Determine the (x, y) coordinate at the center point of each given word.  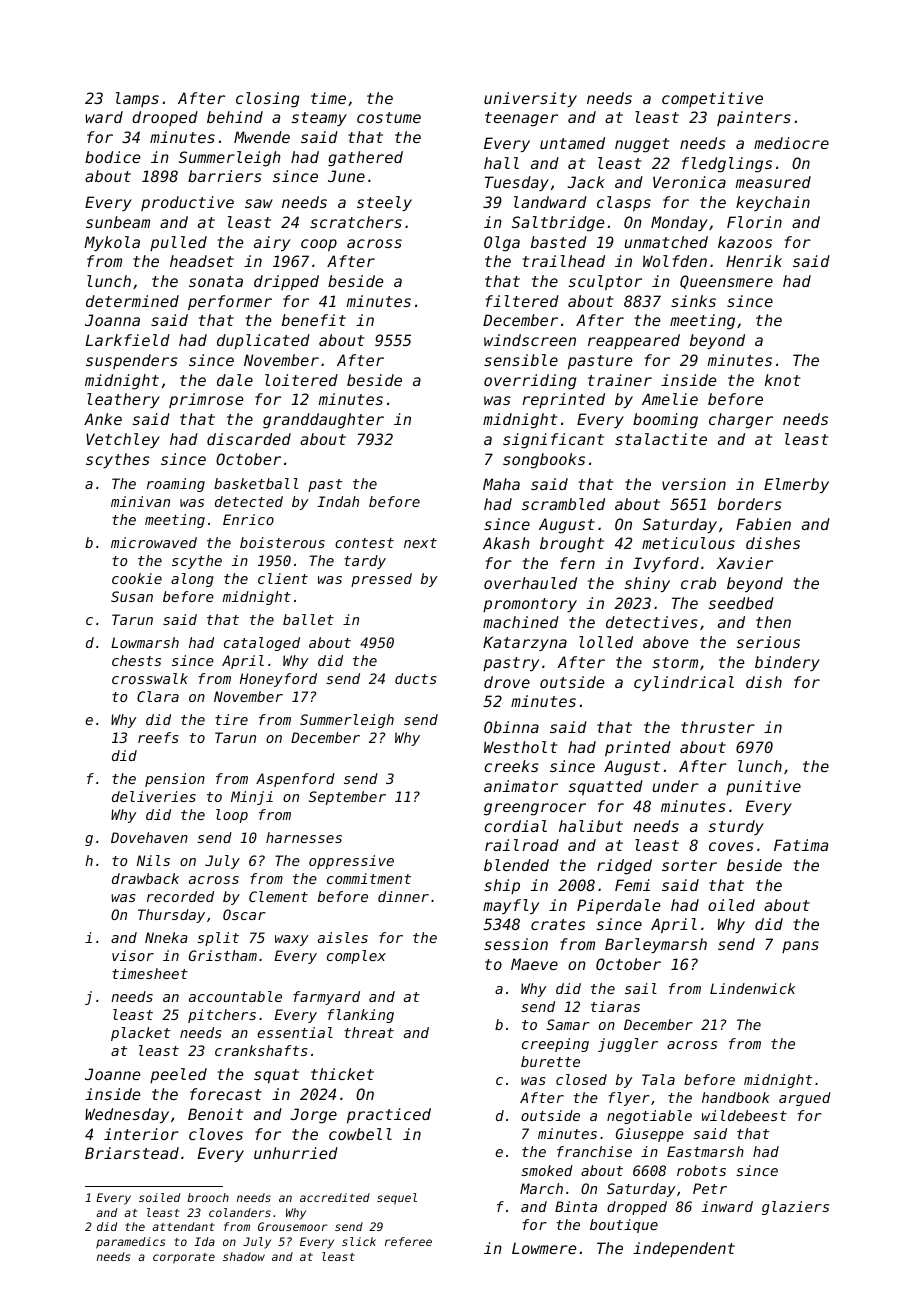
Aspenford (295, 780)
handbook (736, 1097)
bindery (787, 663)
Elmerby (796, 485)
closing (267, 100)
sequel (397, 1199)
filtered (522, 301)
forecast (226, 1094)
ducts (416, 678)
